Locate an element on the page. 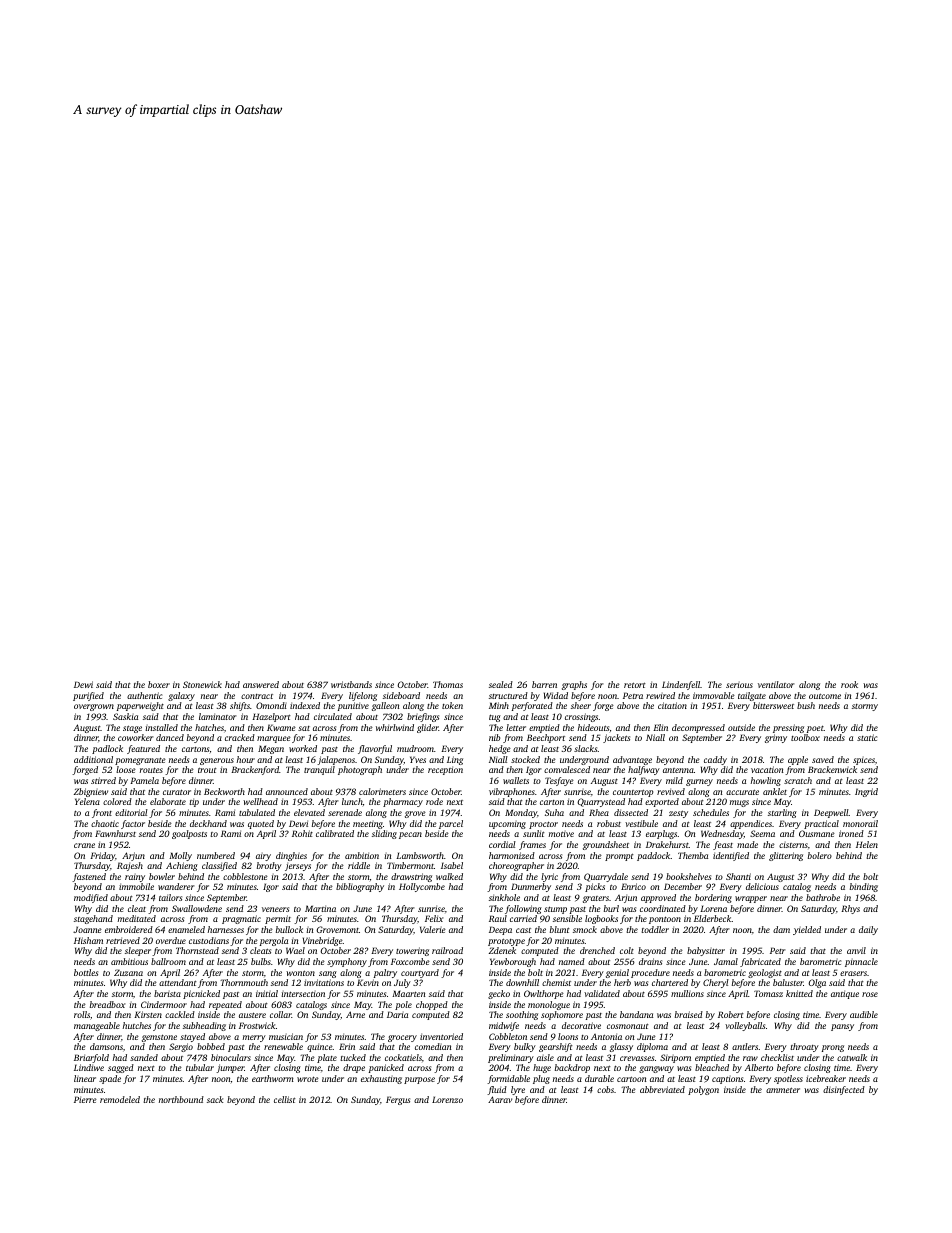 The width and height of the document is (952, 1233). Brackenwick is located at coordinates (832, 769).
